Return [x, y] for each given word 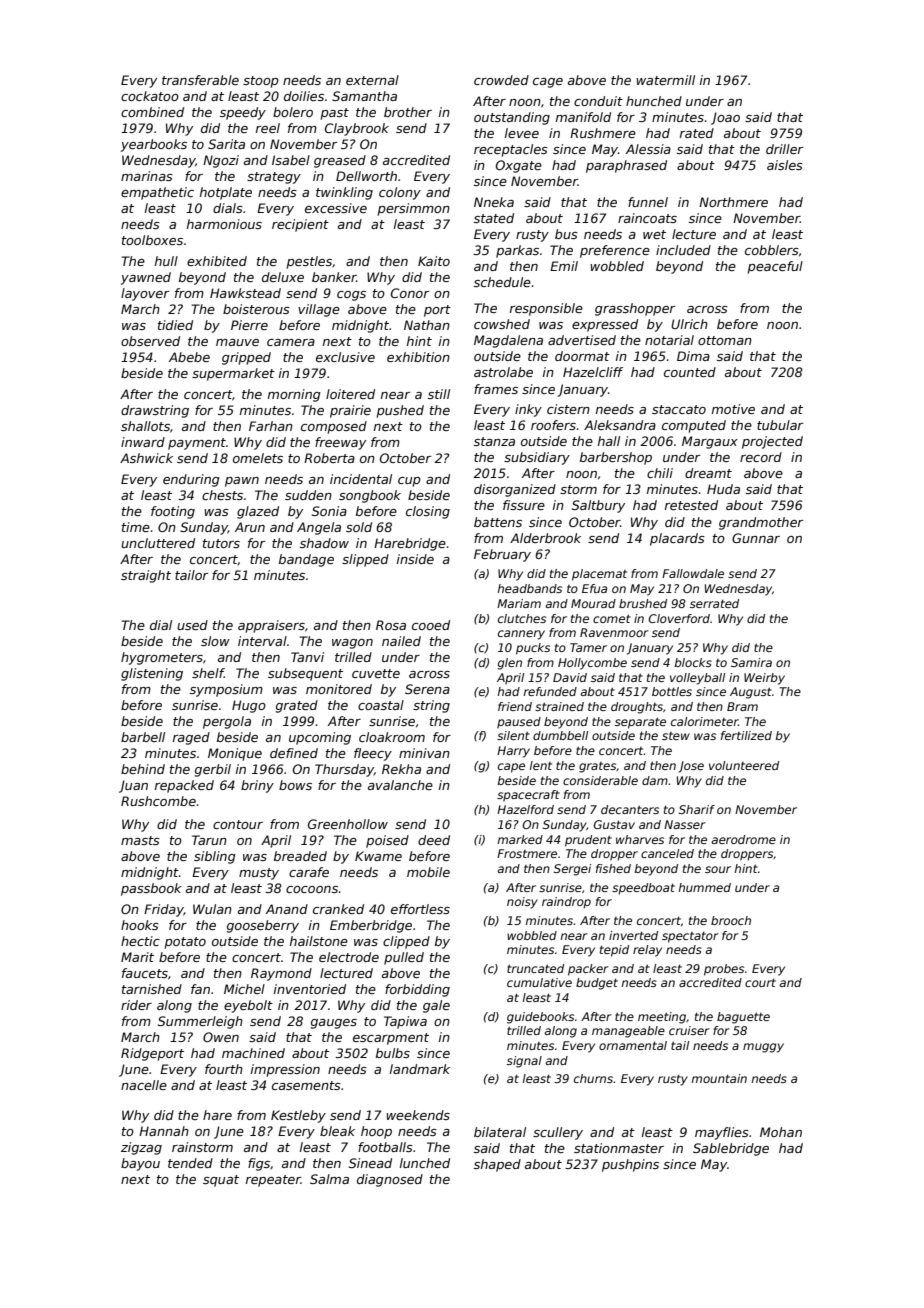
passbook [151, 889]
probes [724, 970]
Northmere [733, 202]
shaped [497, 1165]
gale [436, 1006]
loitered [350, 394]
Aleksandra [620, 425]
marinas [147, 176]
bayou [140, 1164]
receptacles [511, 150]
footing [173, 512]
